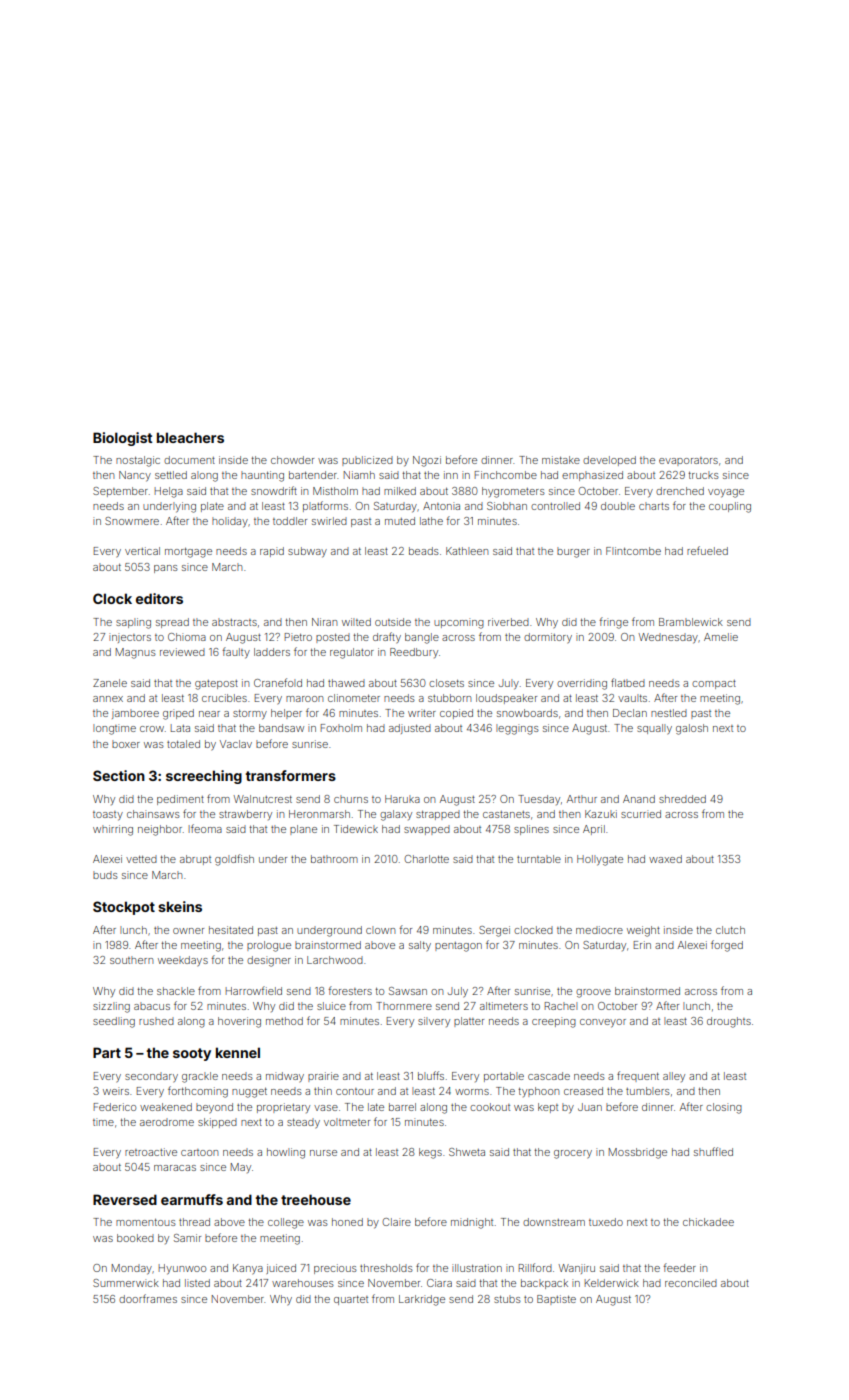  What do you see at coordinates (638, 1153) in the screenshot?
I see `Mossbridge` at bounding box center [638, 1153].
